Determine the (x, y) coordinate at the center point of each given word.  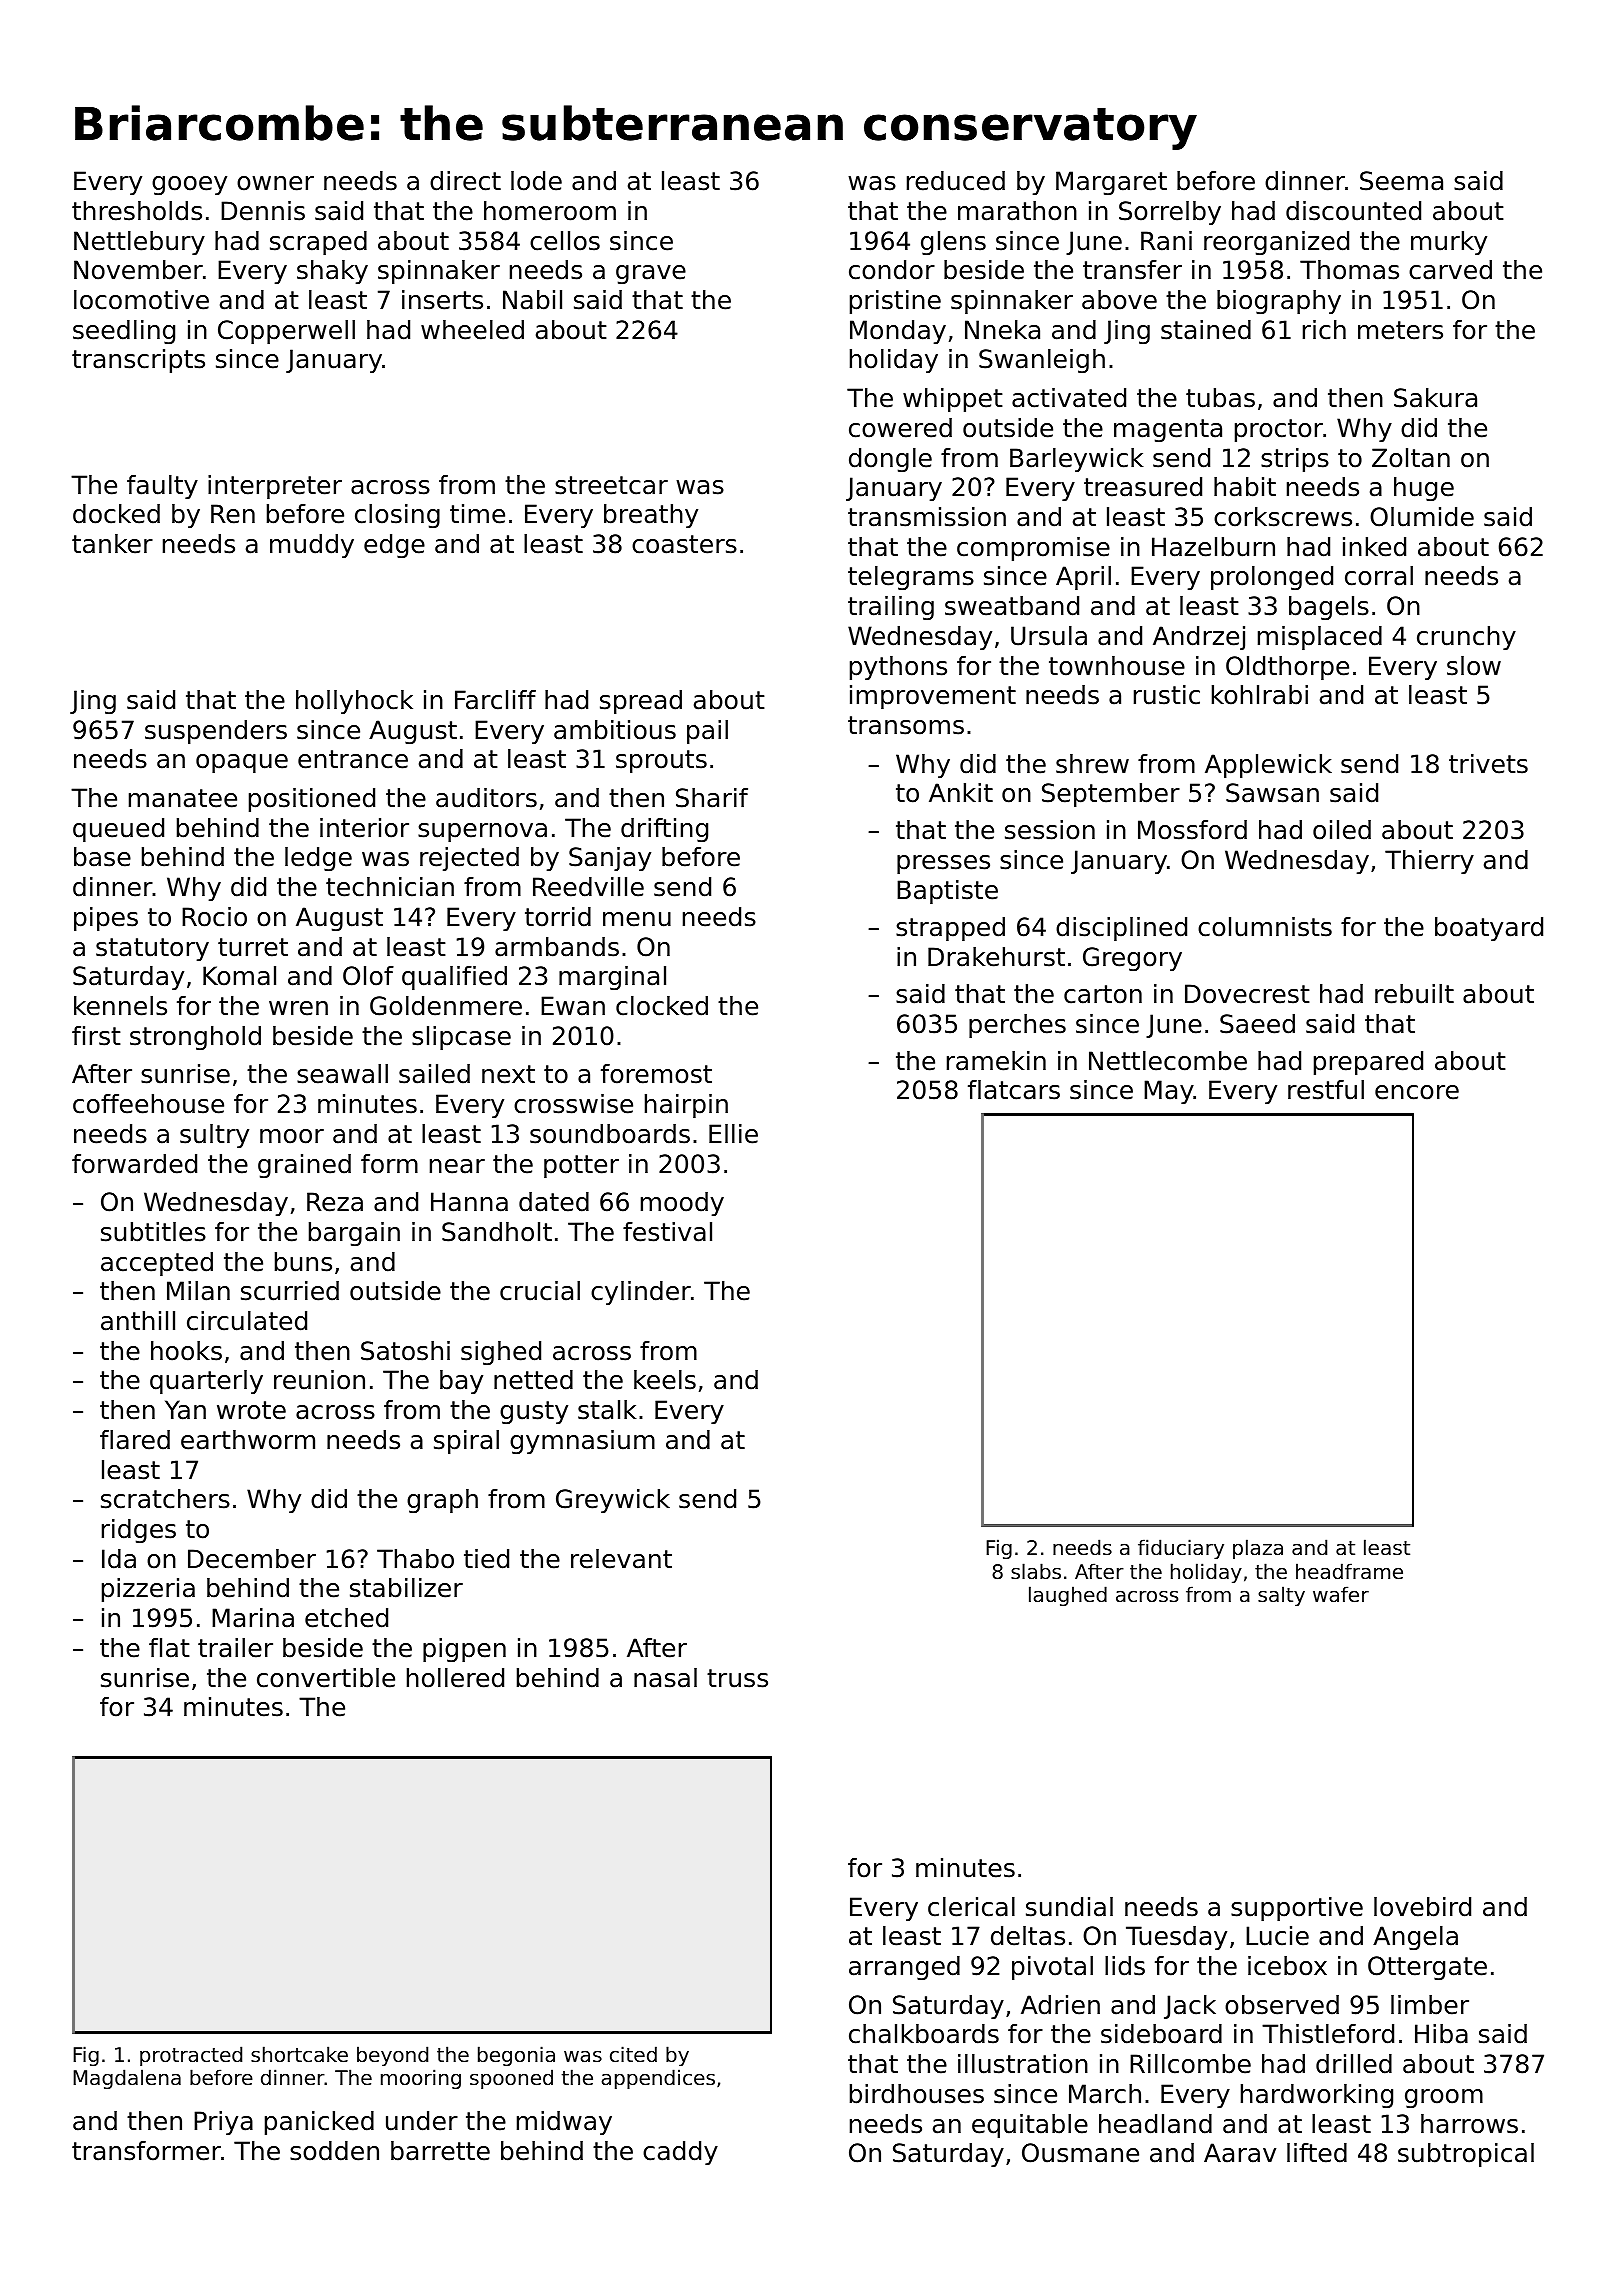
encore (1417, 1092)
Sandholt (497, 1232)
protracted (191, 2056)
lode (536, 181)
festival (667, 1232)
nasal (665, 1678)
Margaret (1111, 183)
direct (465, 181)
